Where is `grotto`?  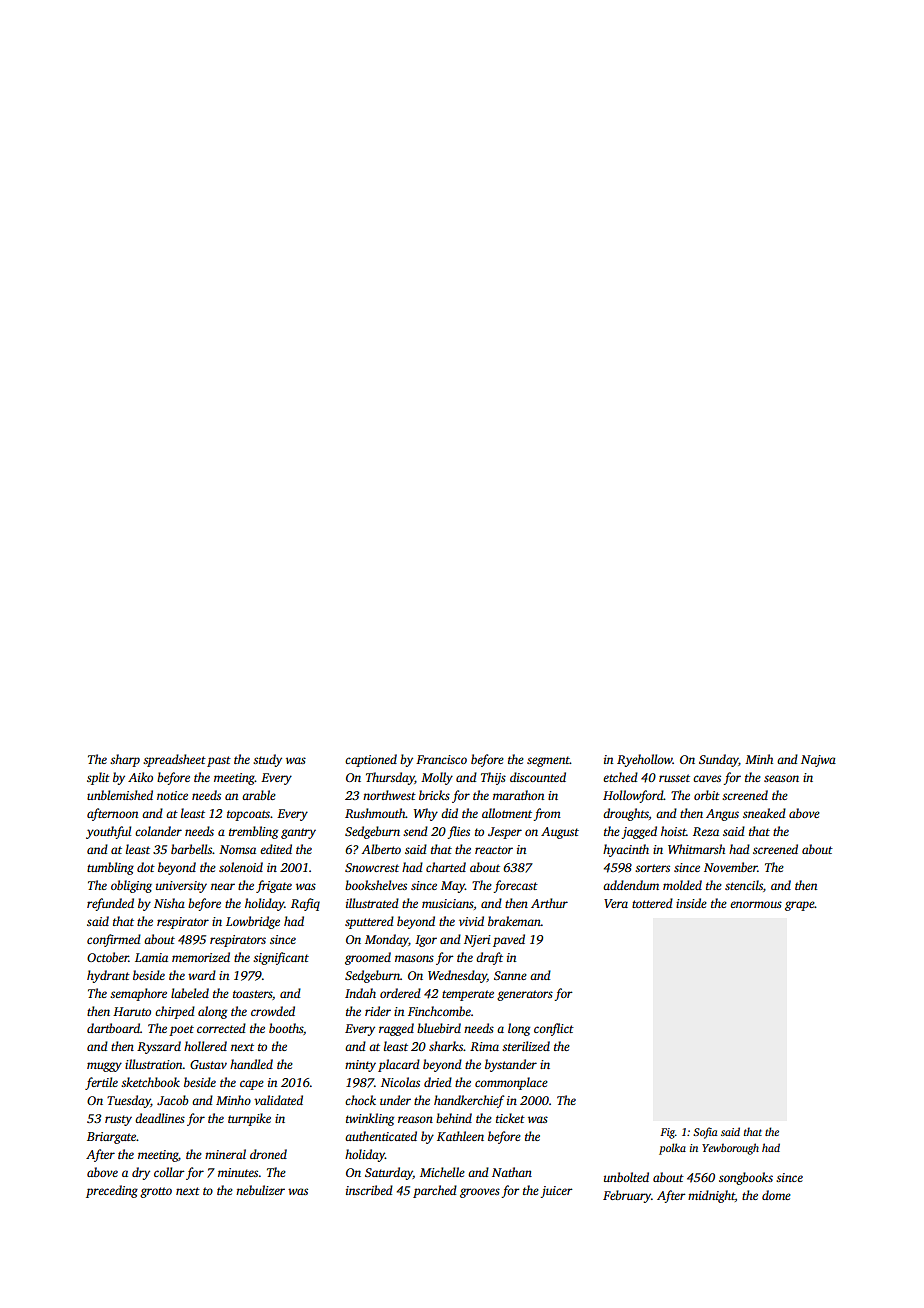 grotto is located at coordinates (156, 1192).
